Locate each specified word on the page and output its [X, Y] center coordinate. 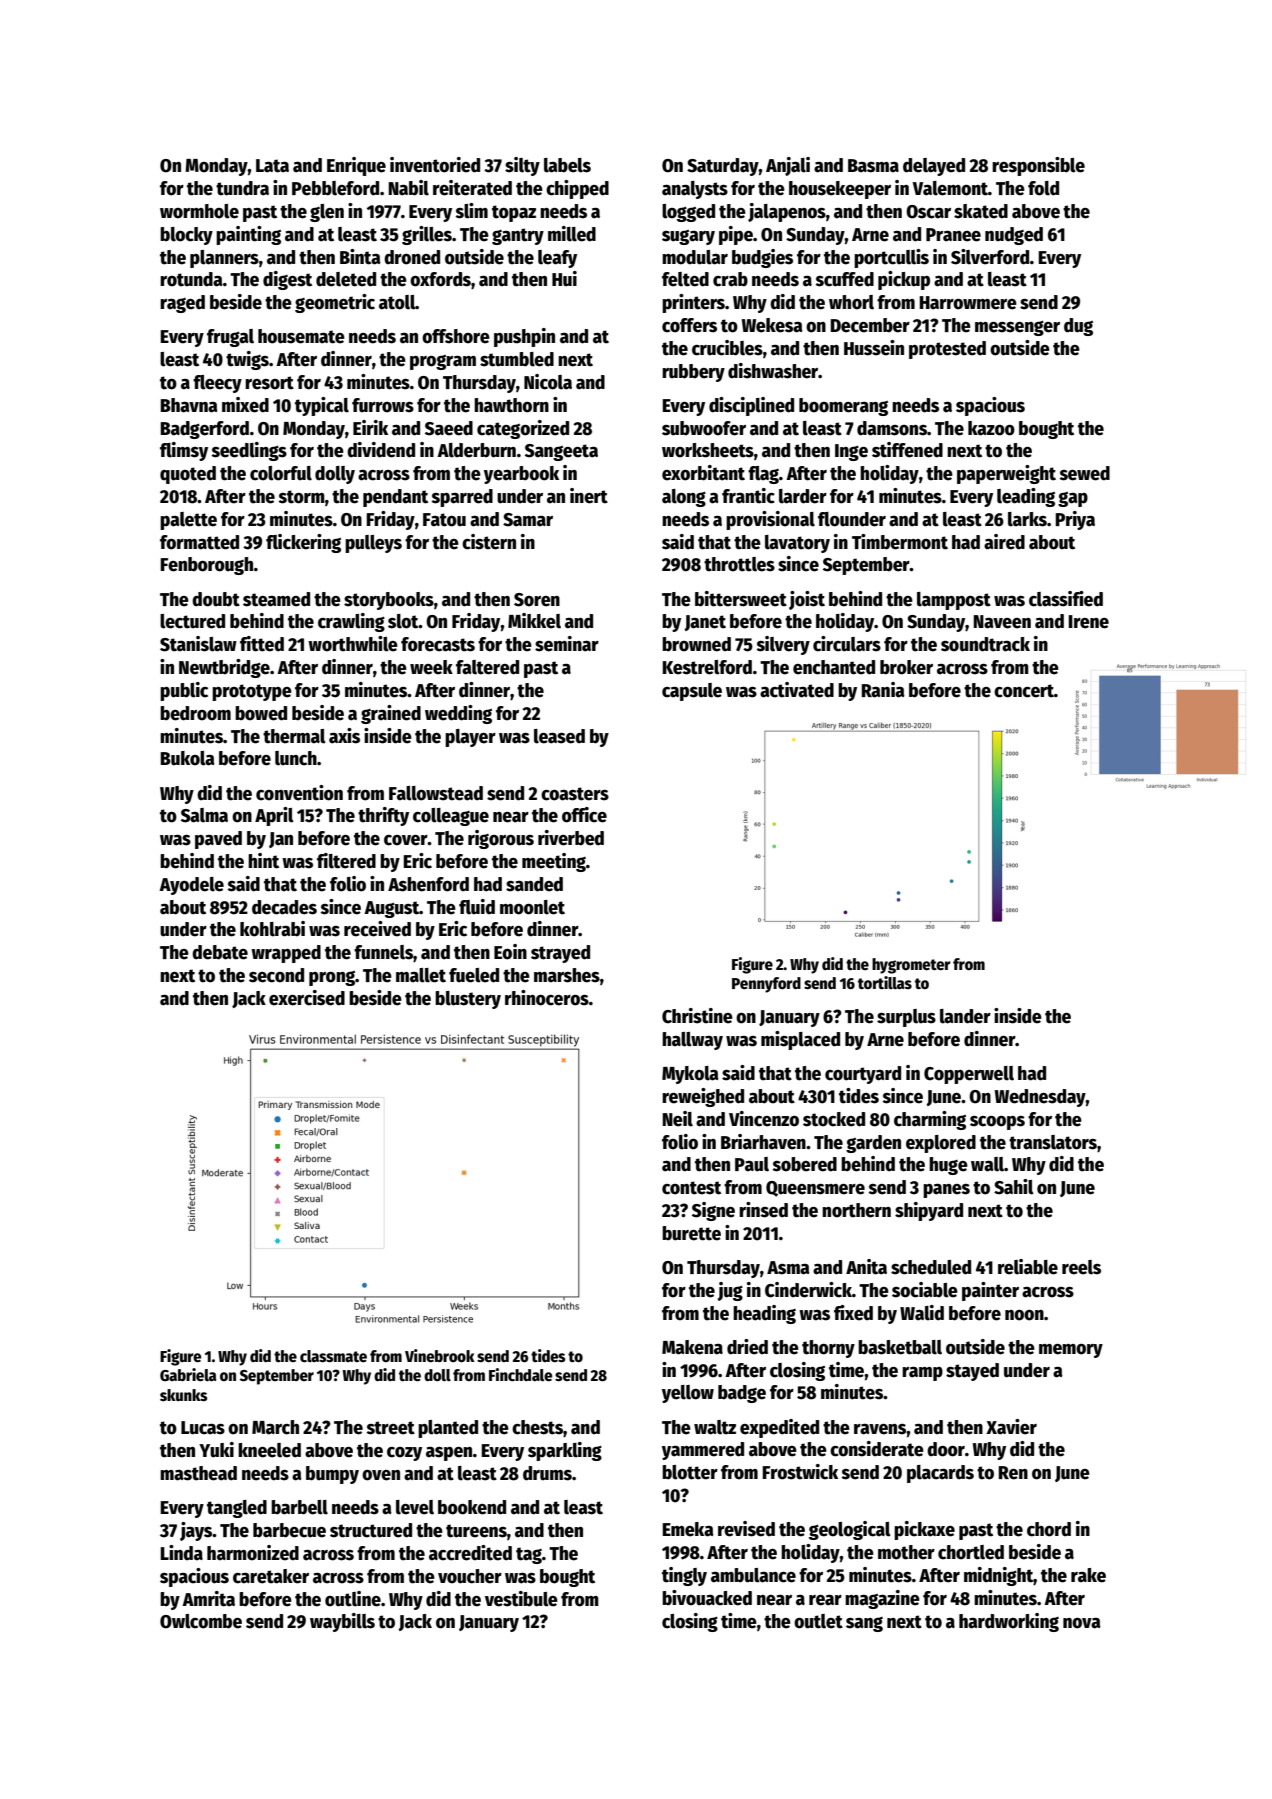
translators [1053, 1142]
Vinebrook [440, 1355]
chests [537, 1427]
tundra [242, 188]
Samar [528, 520]
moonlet [532, 907]
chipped [577, 189]
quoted [188, 475]
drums [547, 1473]
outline [353, 1599]
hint [263, 861]
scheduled [931, 1267]
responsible [1038, 166]
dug [1078, 327]
